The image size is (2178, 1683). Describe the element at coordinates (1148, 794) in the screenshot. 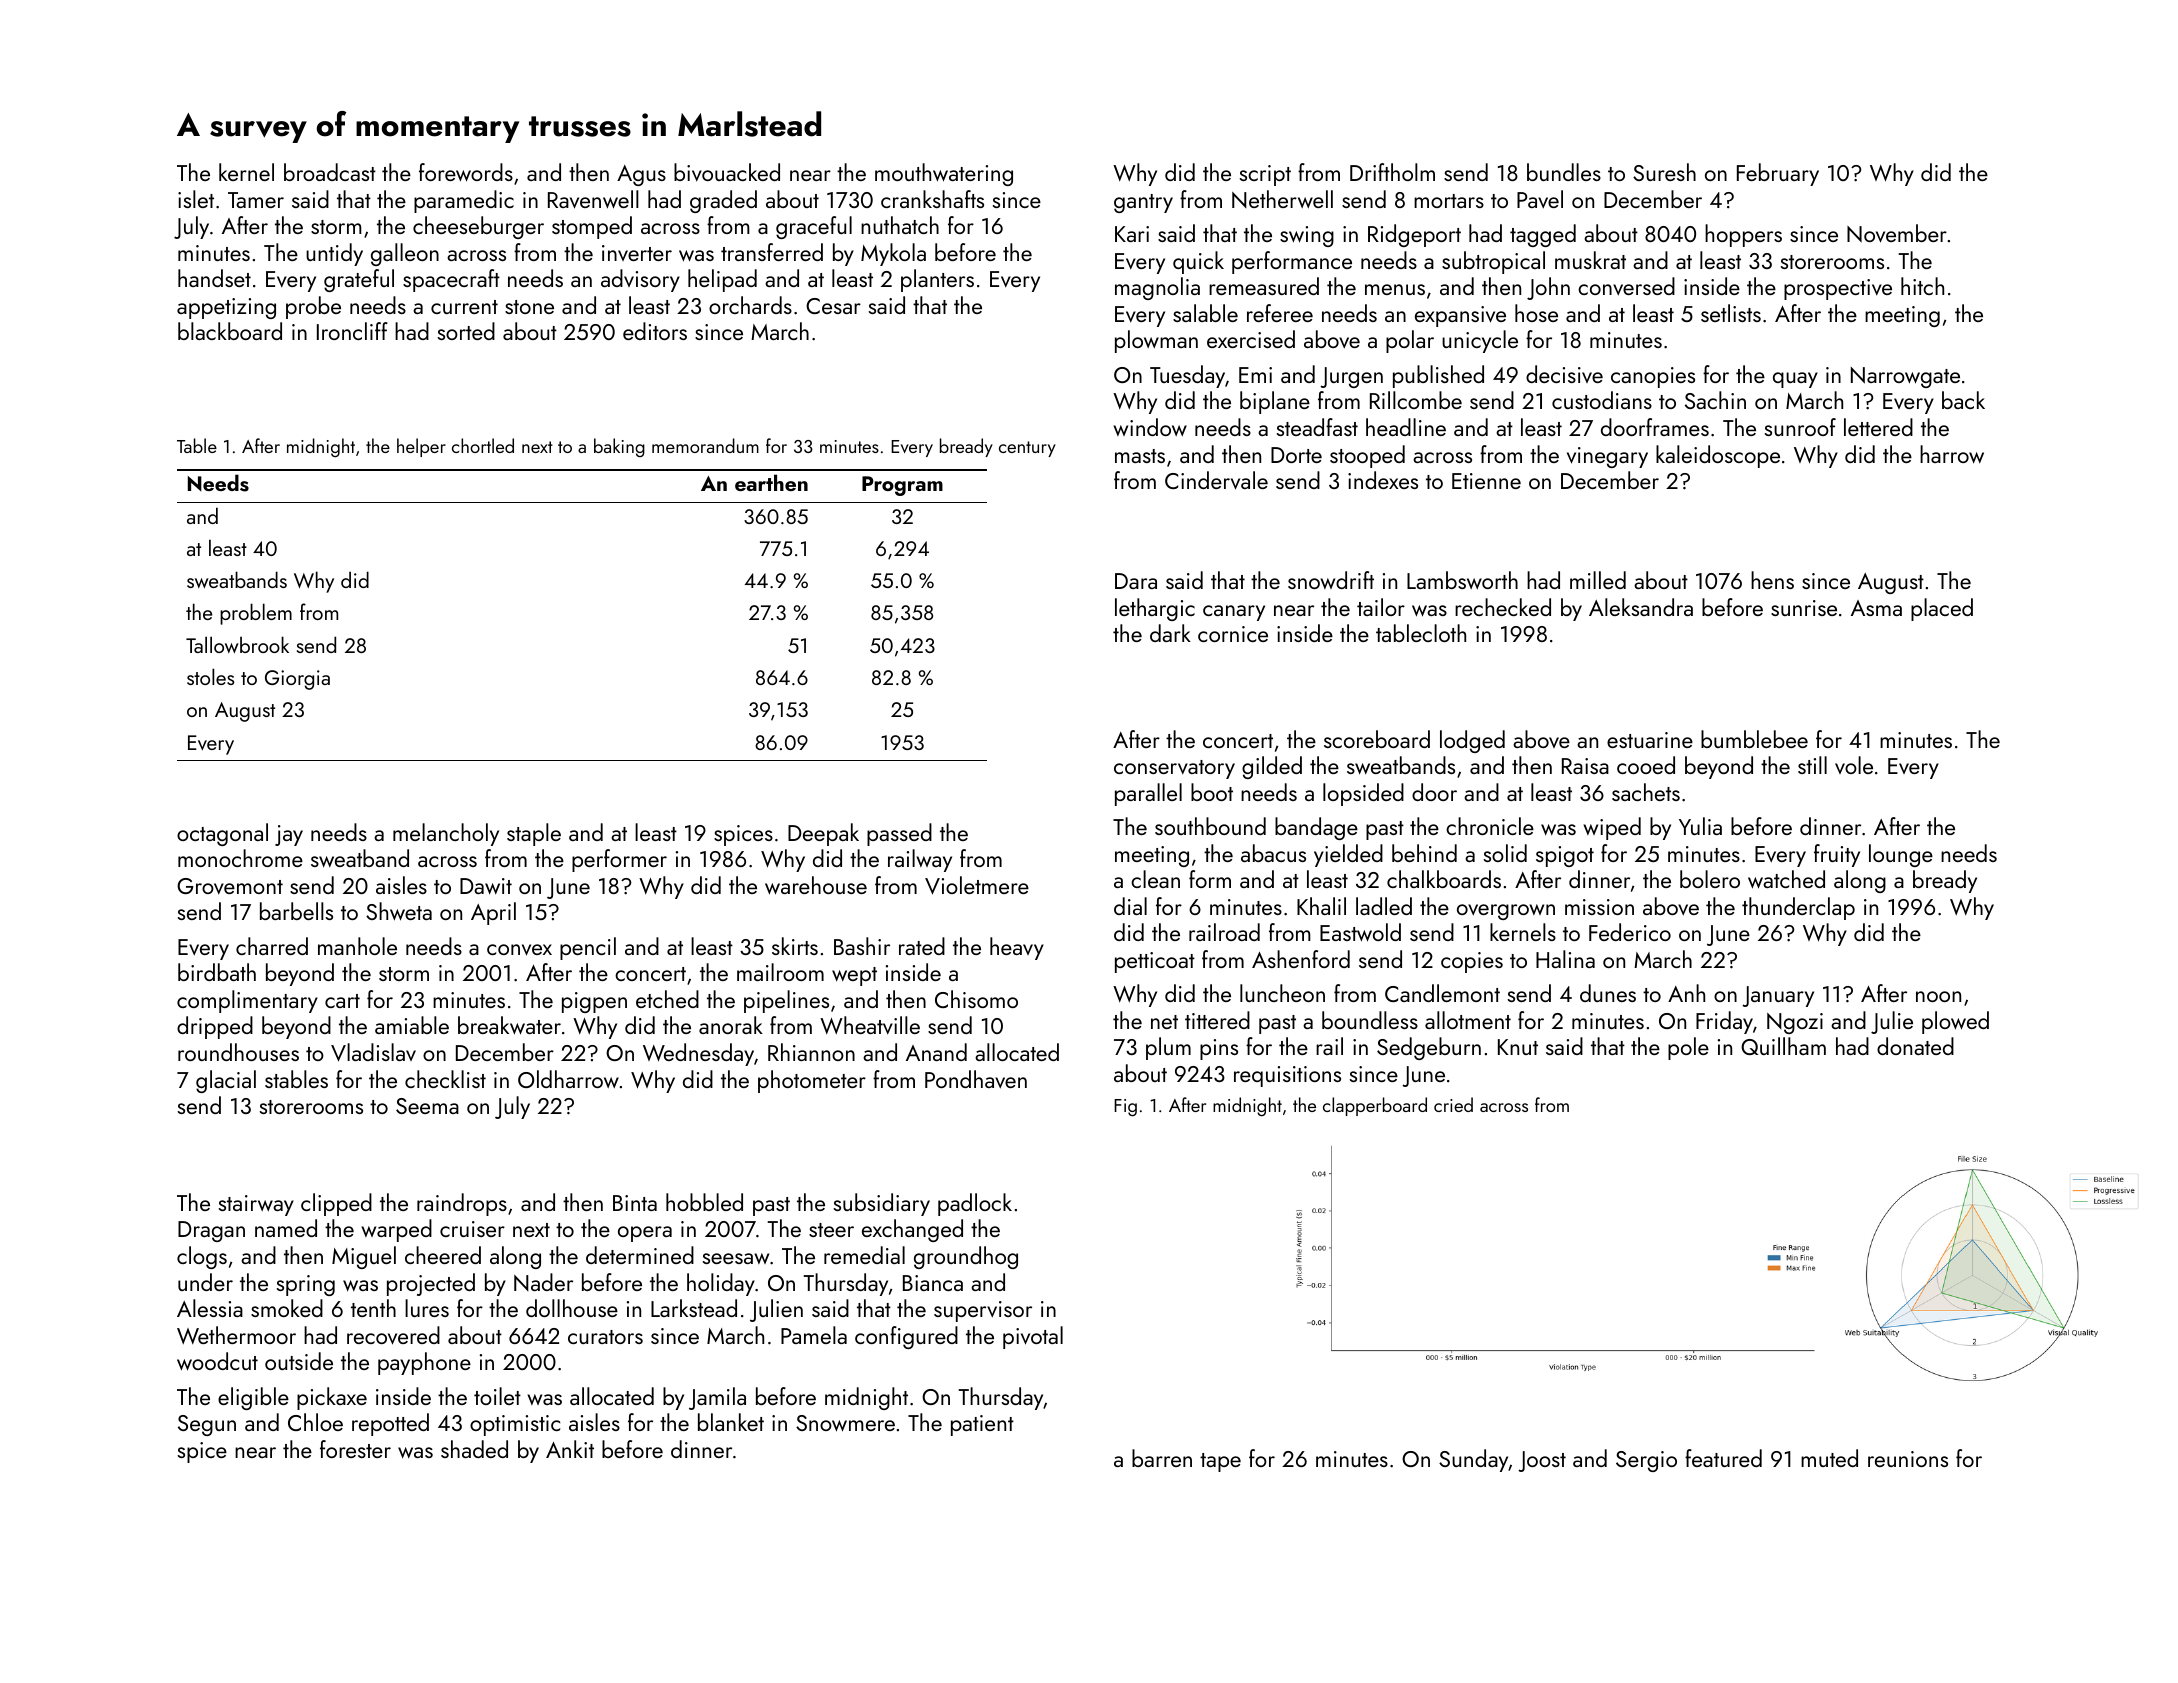

I see `parallel` at that location.
